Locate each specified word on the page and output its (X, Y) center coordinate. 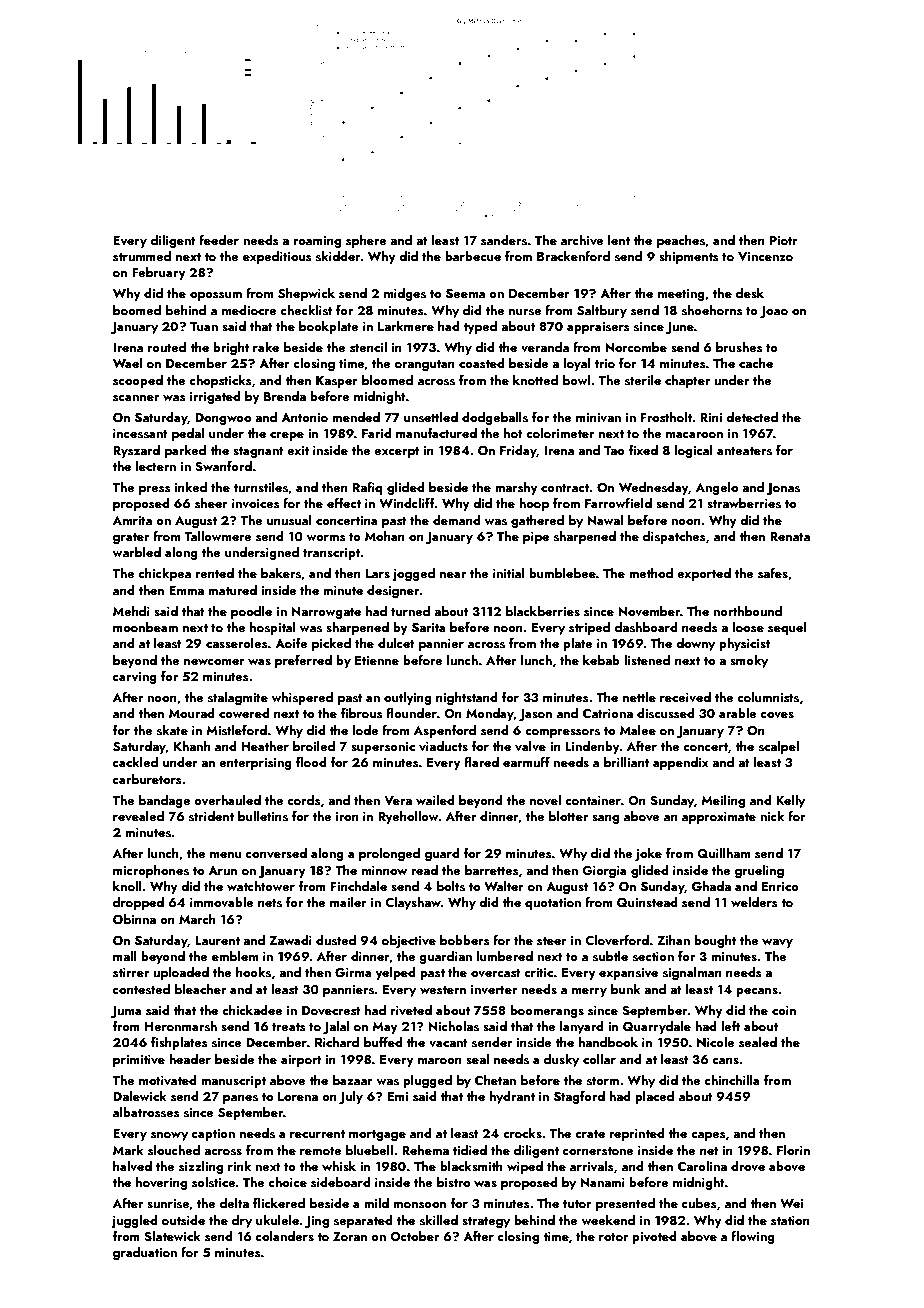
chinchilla (732, 1080)
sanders (504, 240)
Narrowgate (326, 613)
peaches (681, 241)
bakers (281, 573)
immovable (222, 902)
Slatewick (172, 1236)
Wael (127, 363)
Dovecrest (331, 1010)
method (651, 573)
